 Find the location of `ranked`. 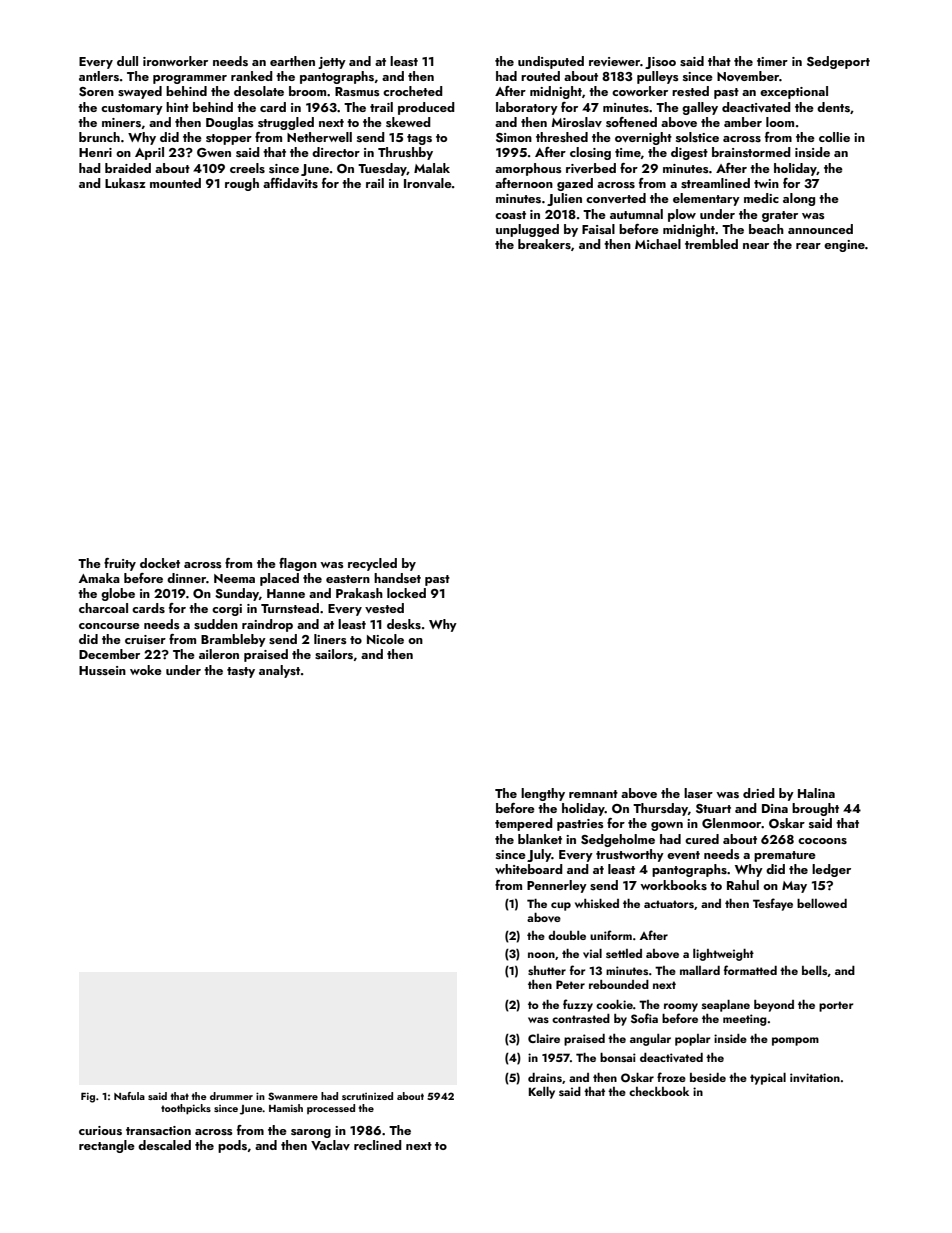

ranked is located at coordinates (252, 76).
